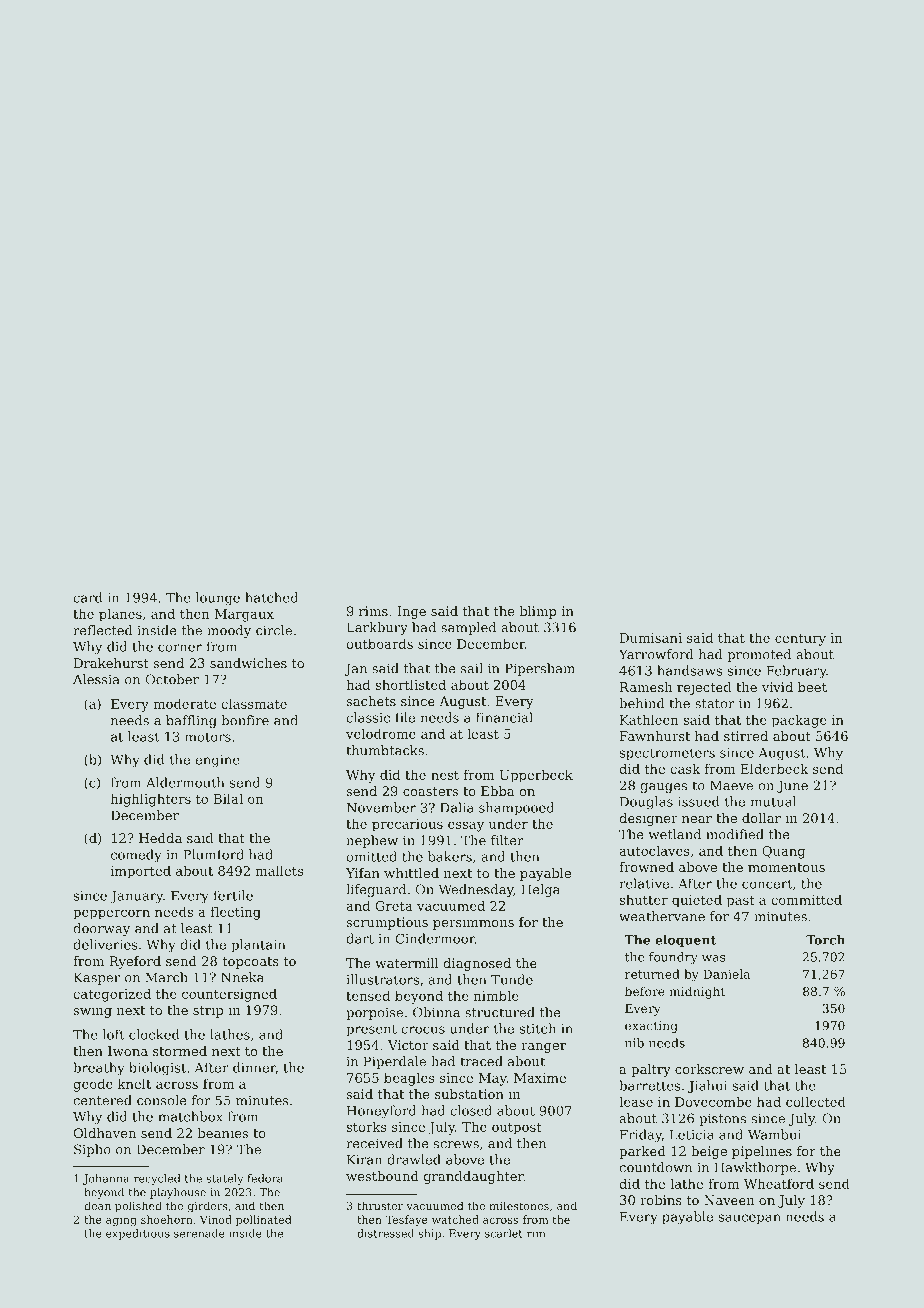 This document has width=924, height=1308. Describe the element at coordinates (385, 750) in the document. I see `thumbtacks` at that location.
